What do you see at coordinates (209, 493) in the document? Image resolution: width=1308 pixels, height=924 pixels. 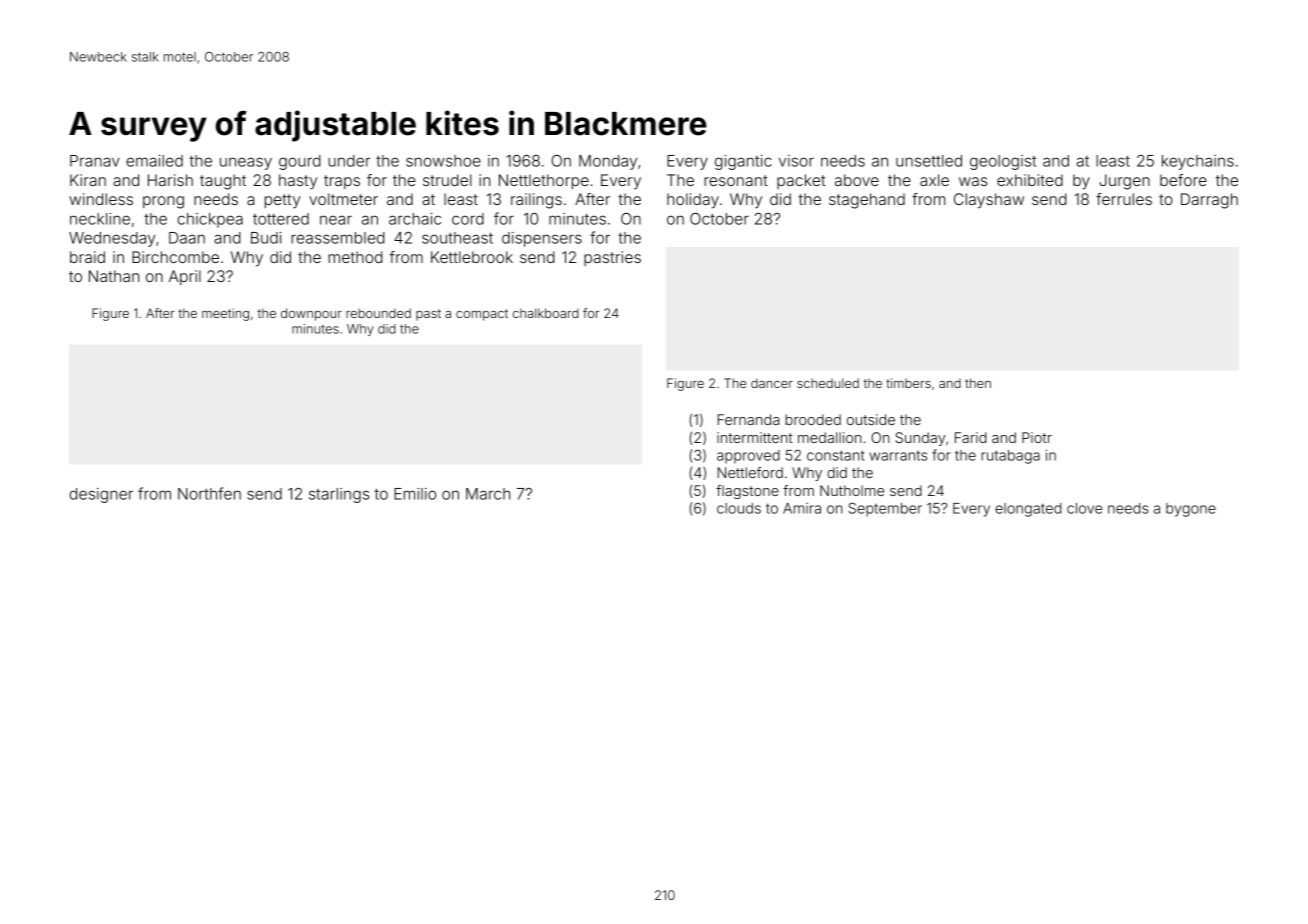 I see `Northfen` at bounding box center [209, 493].
